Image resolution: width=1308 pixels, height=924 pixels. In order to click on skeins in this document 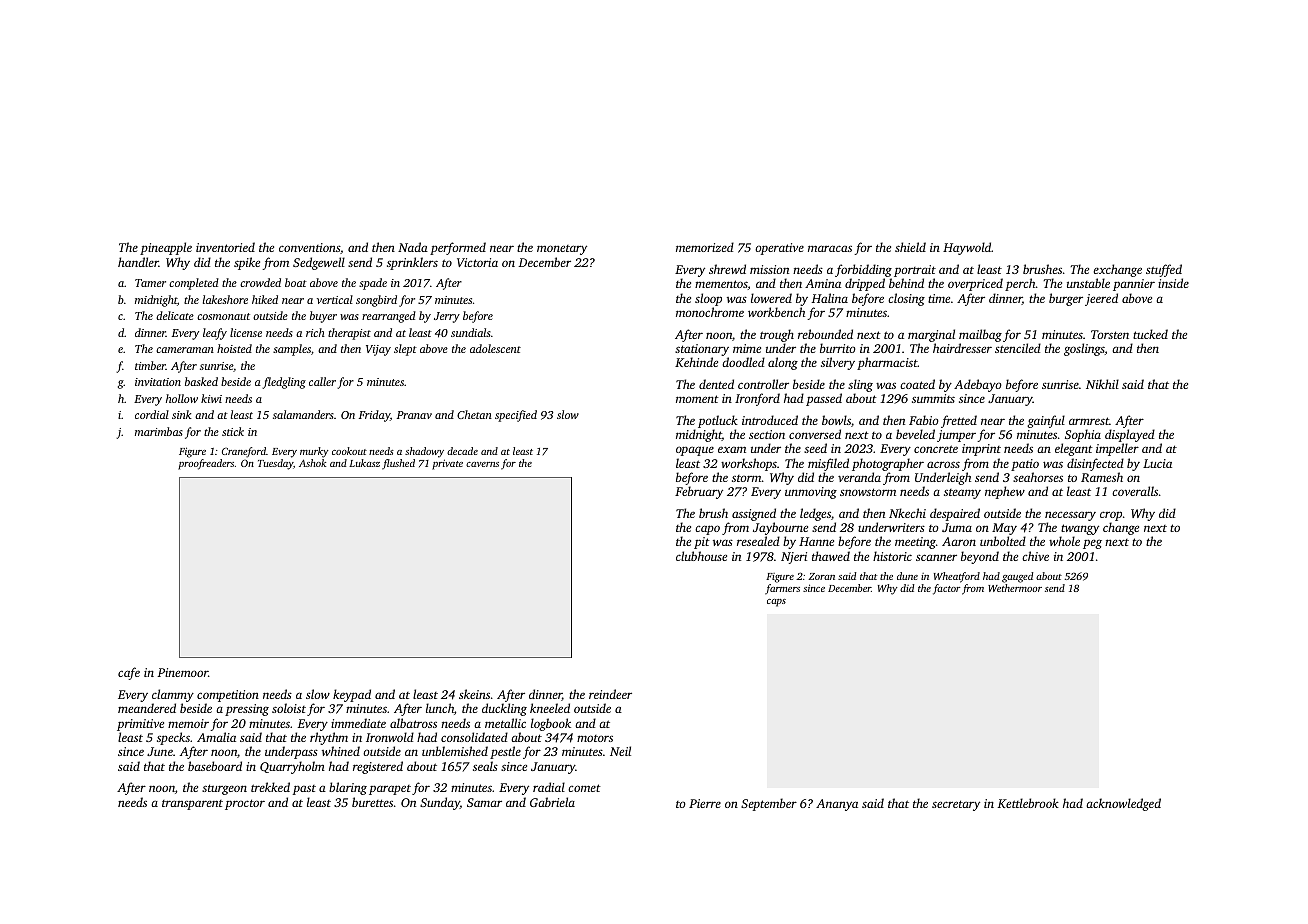, I will do `click(474, 694)`.
